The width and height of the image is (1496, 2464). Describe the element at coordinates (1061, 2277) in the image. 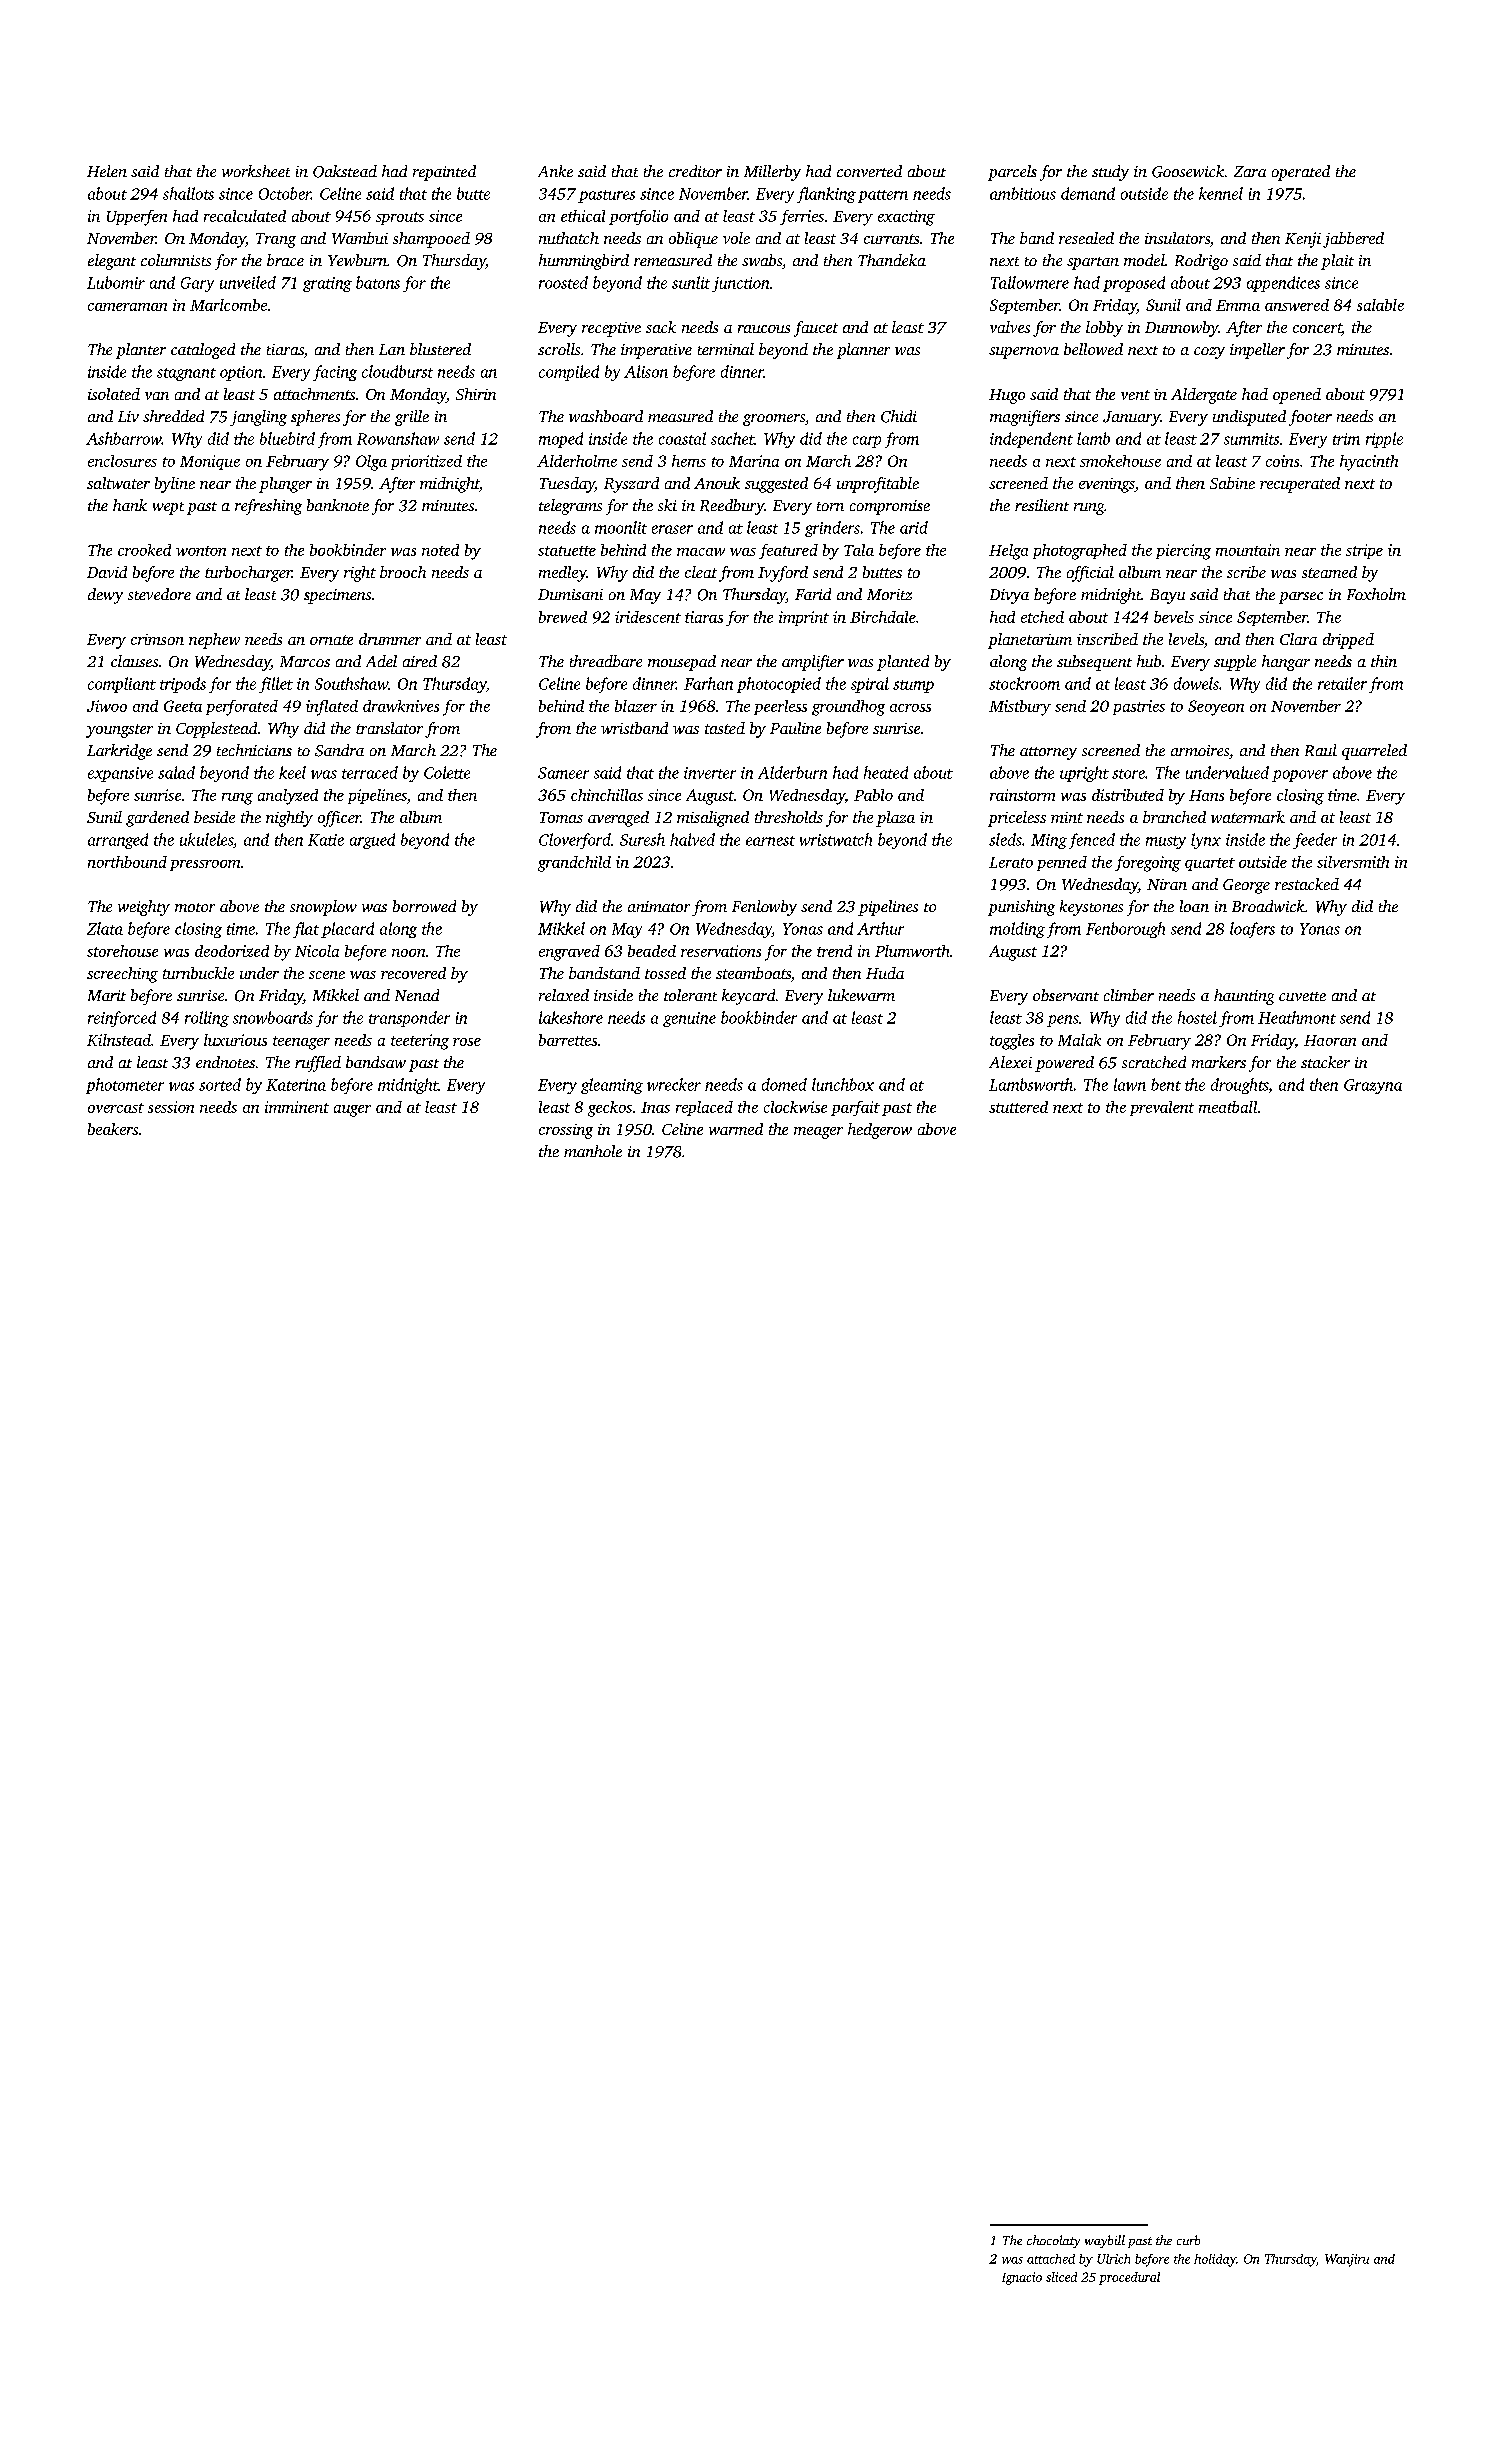

I see `sliced` at that location.
